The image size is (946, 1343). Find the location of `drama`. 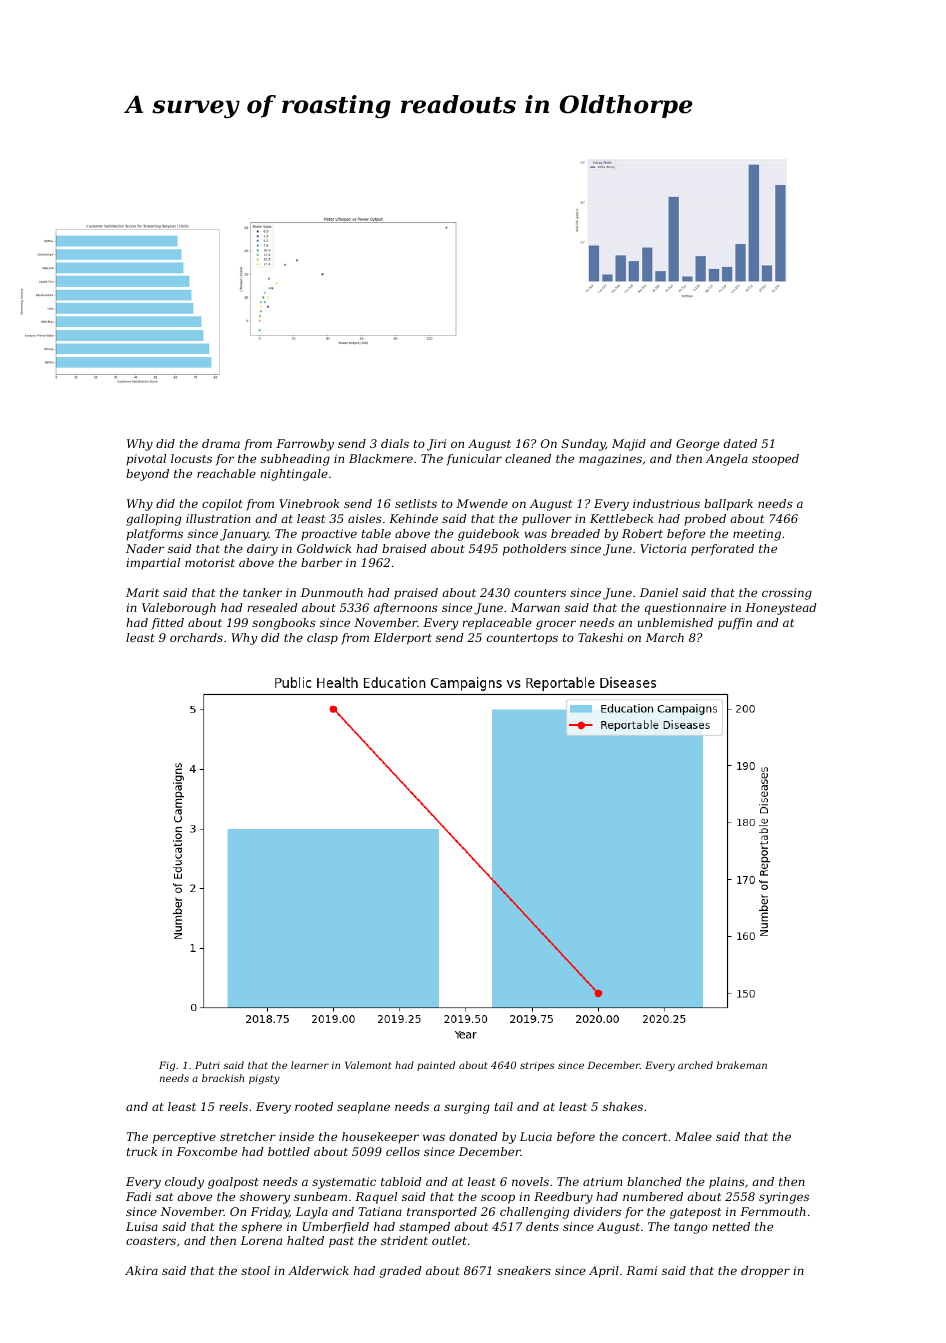

drama is located at coordinates (221, 443).
